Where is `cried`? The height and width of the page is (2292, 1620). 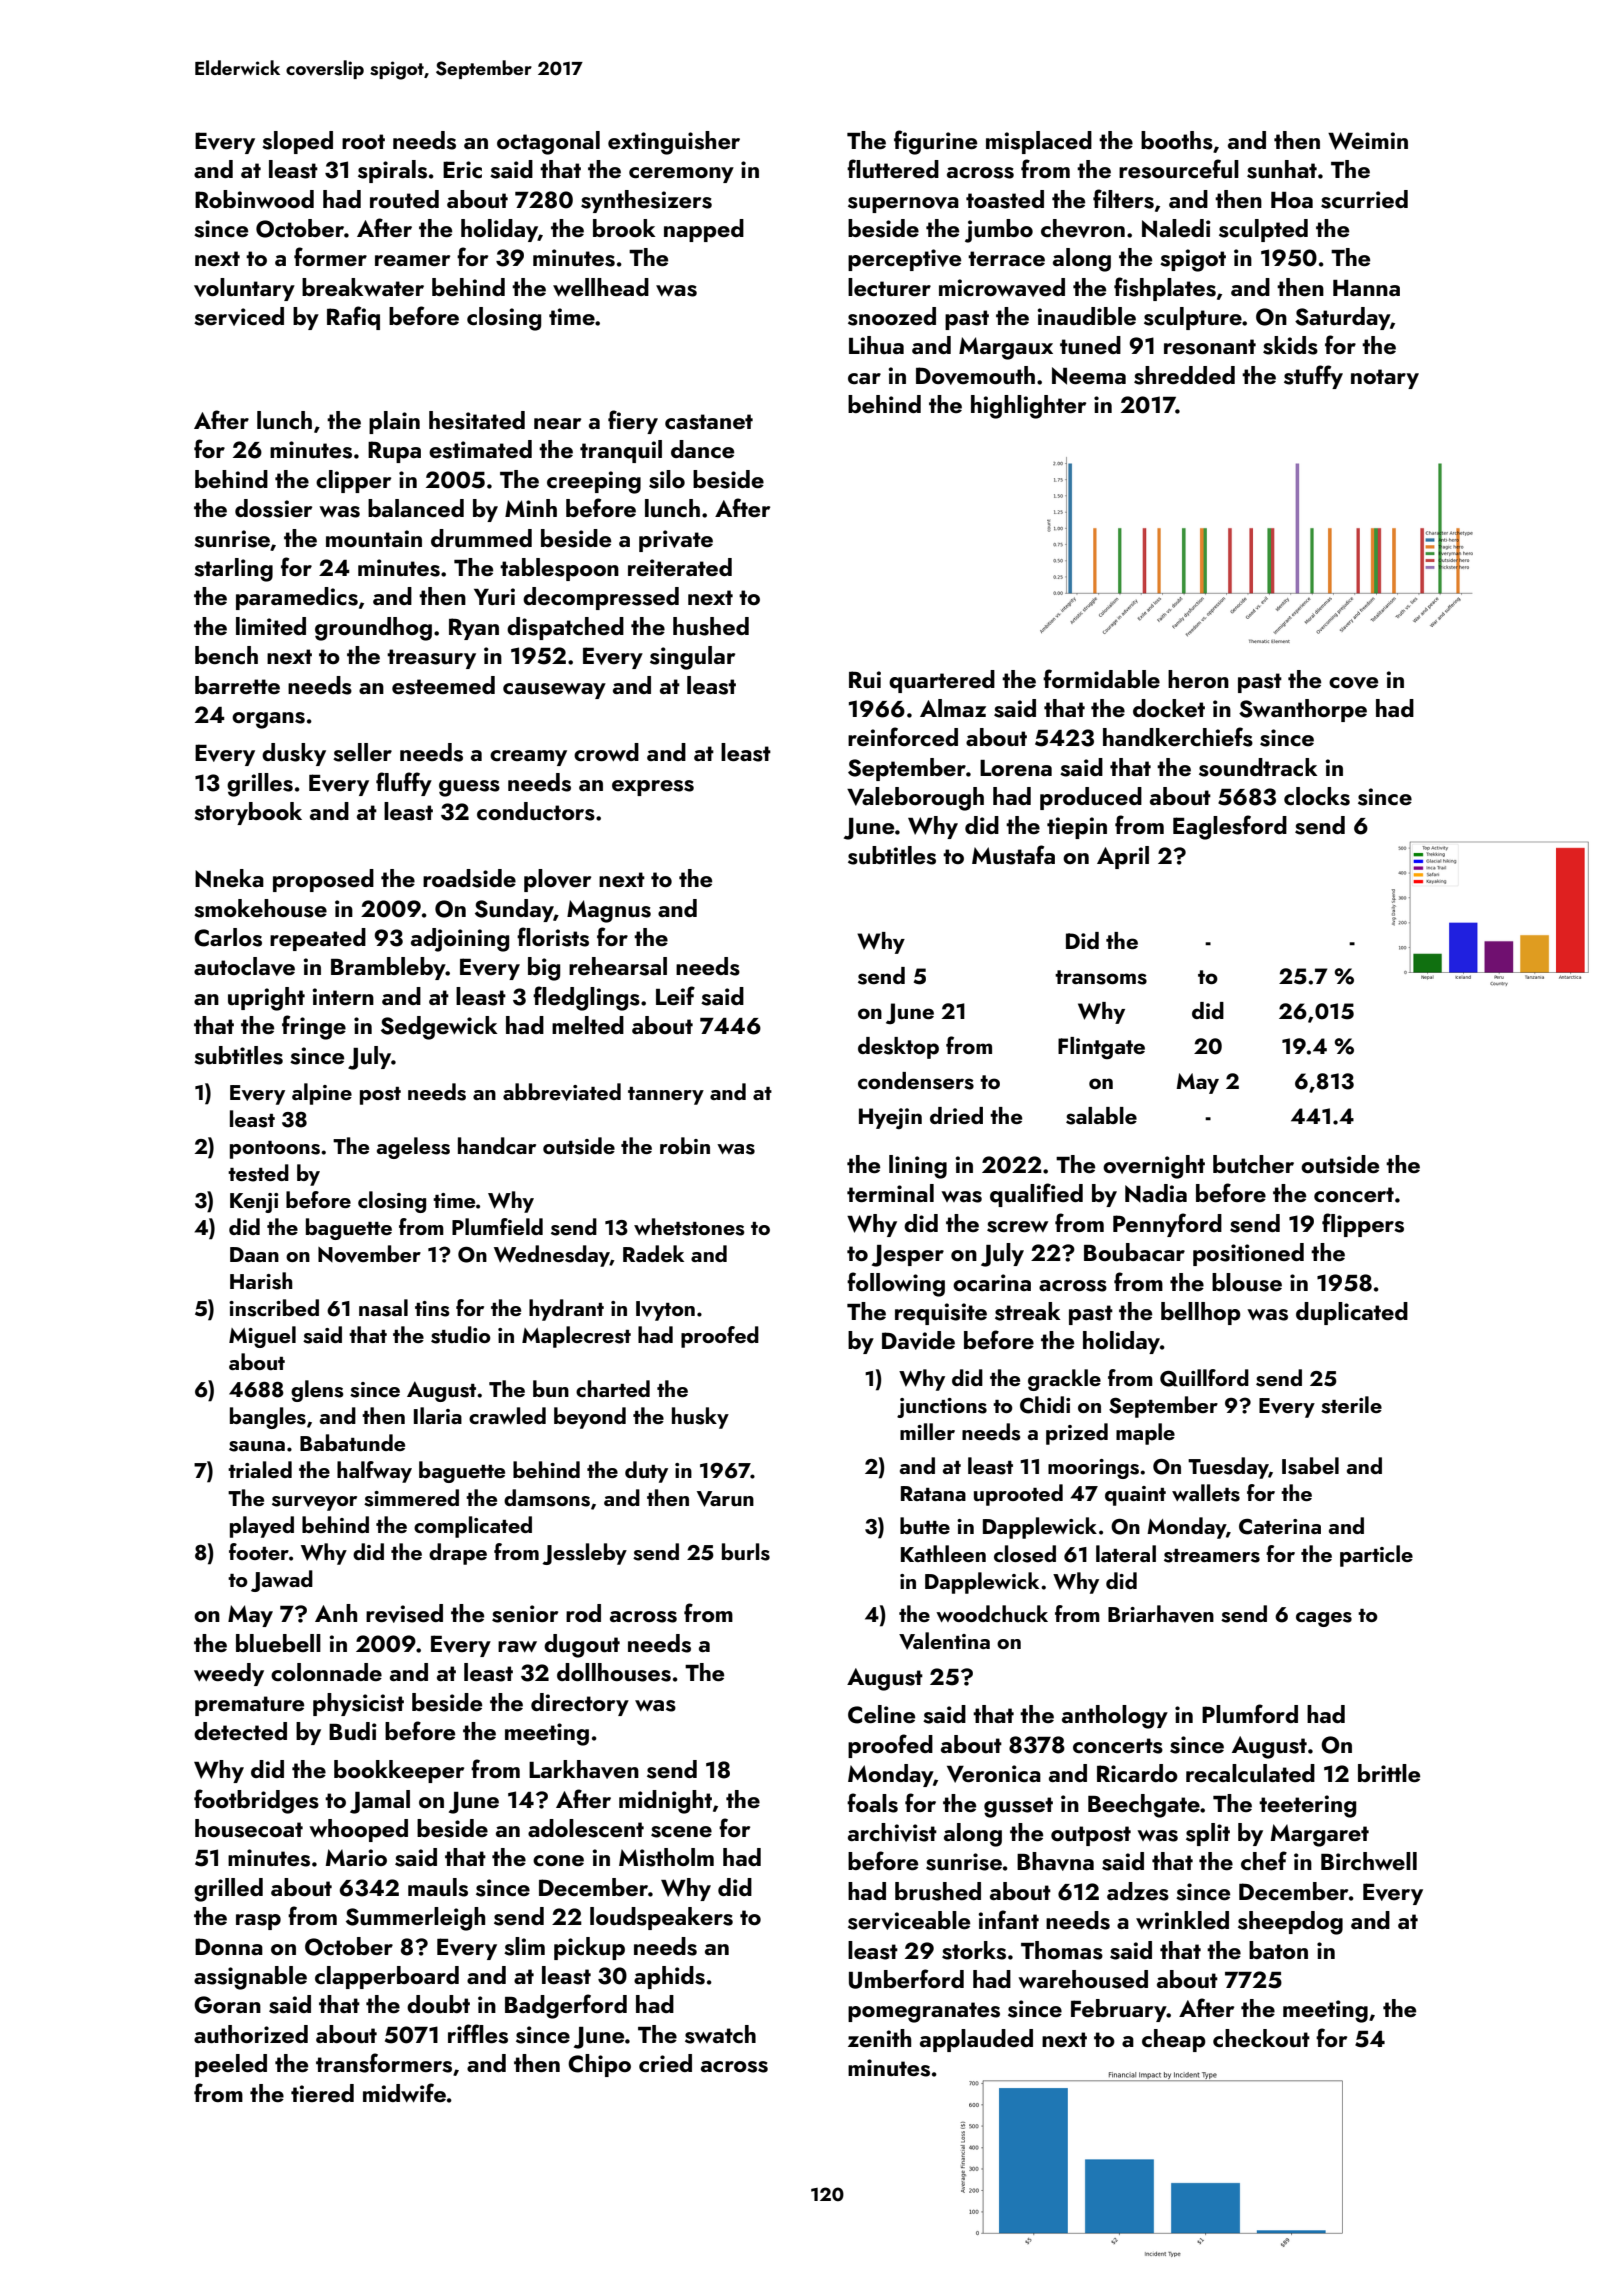 cried is located at coordinates (665, 2063).
